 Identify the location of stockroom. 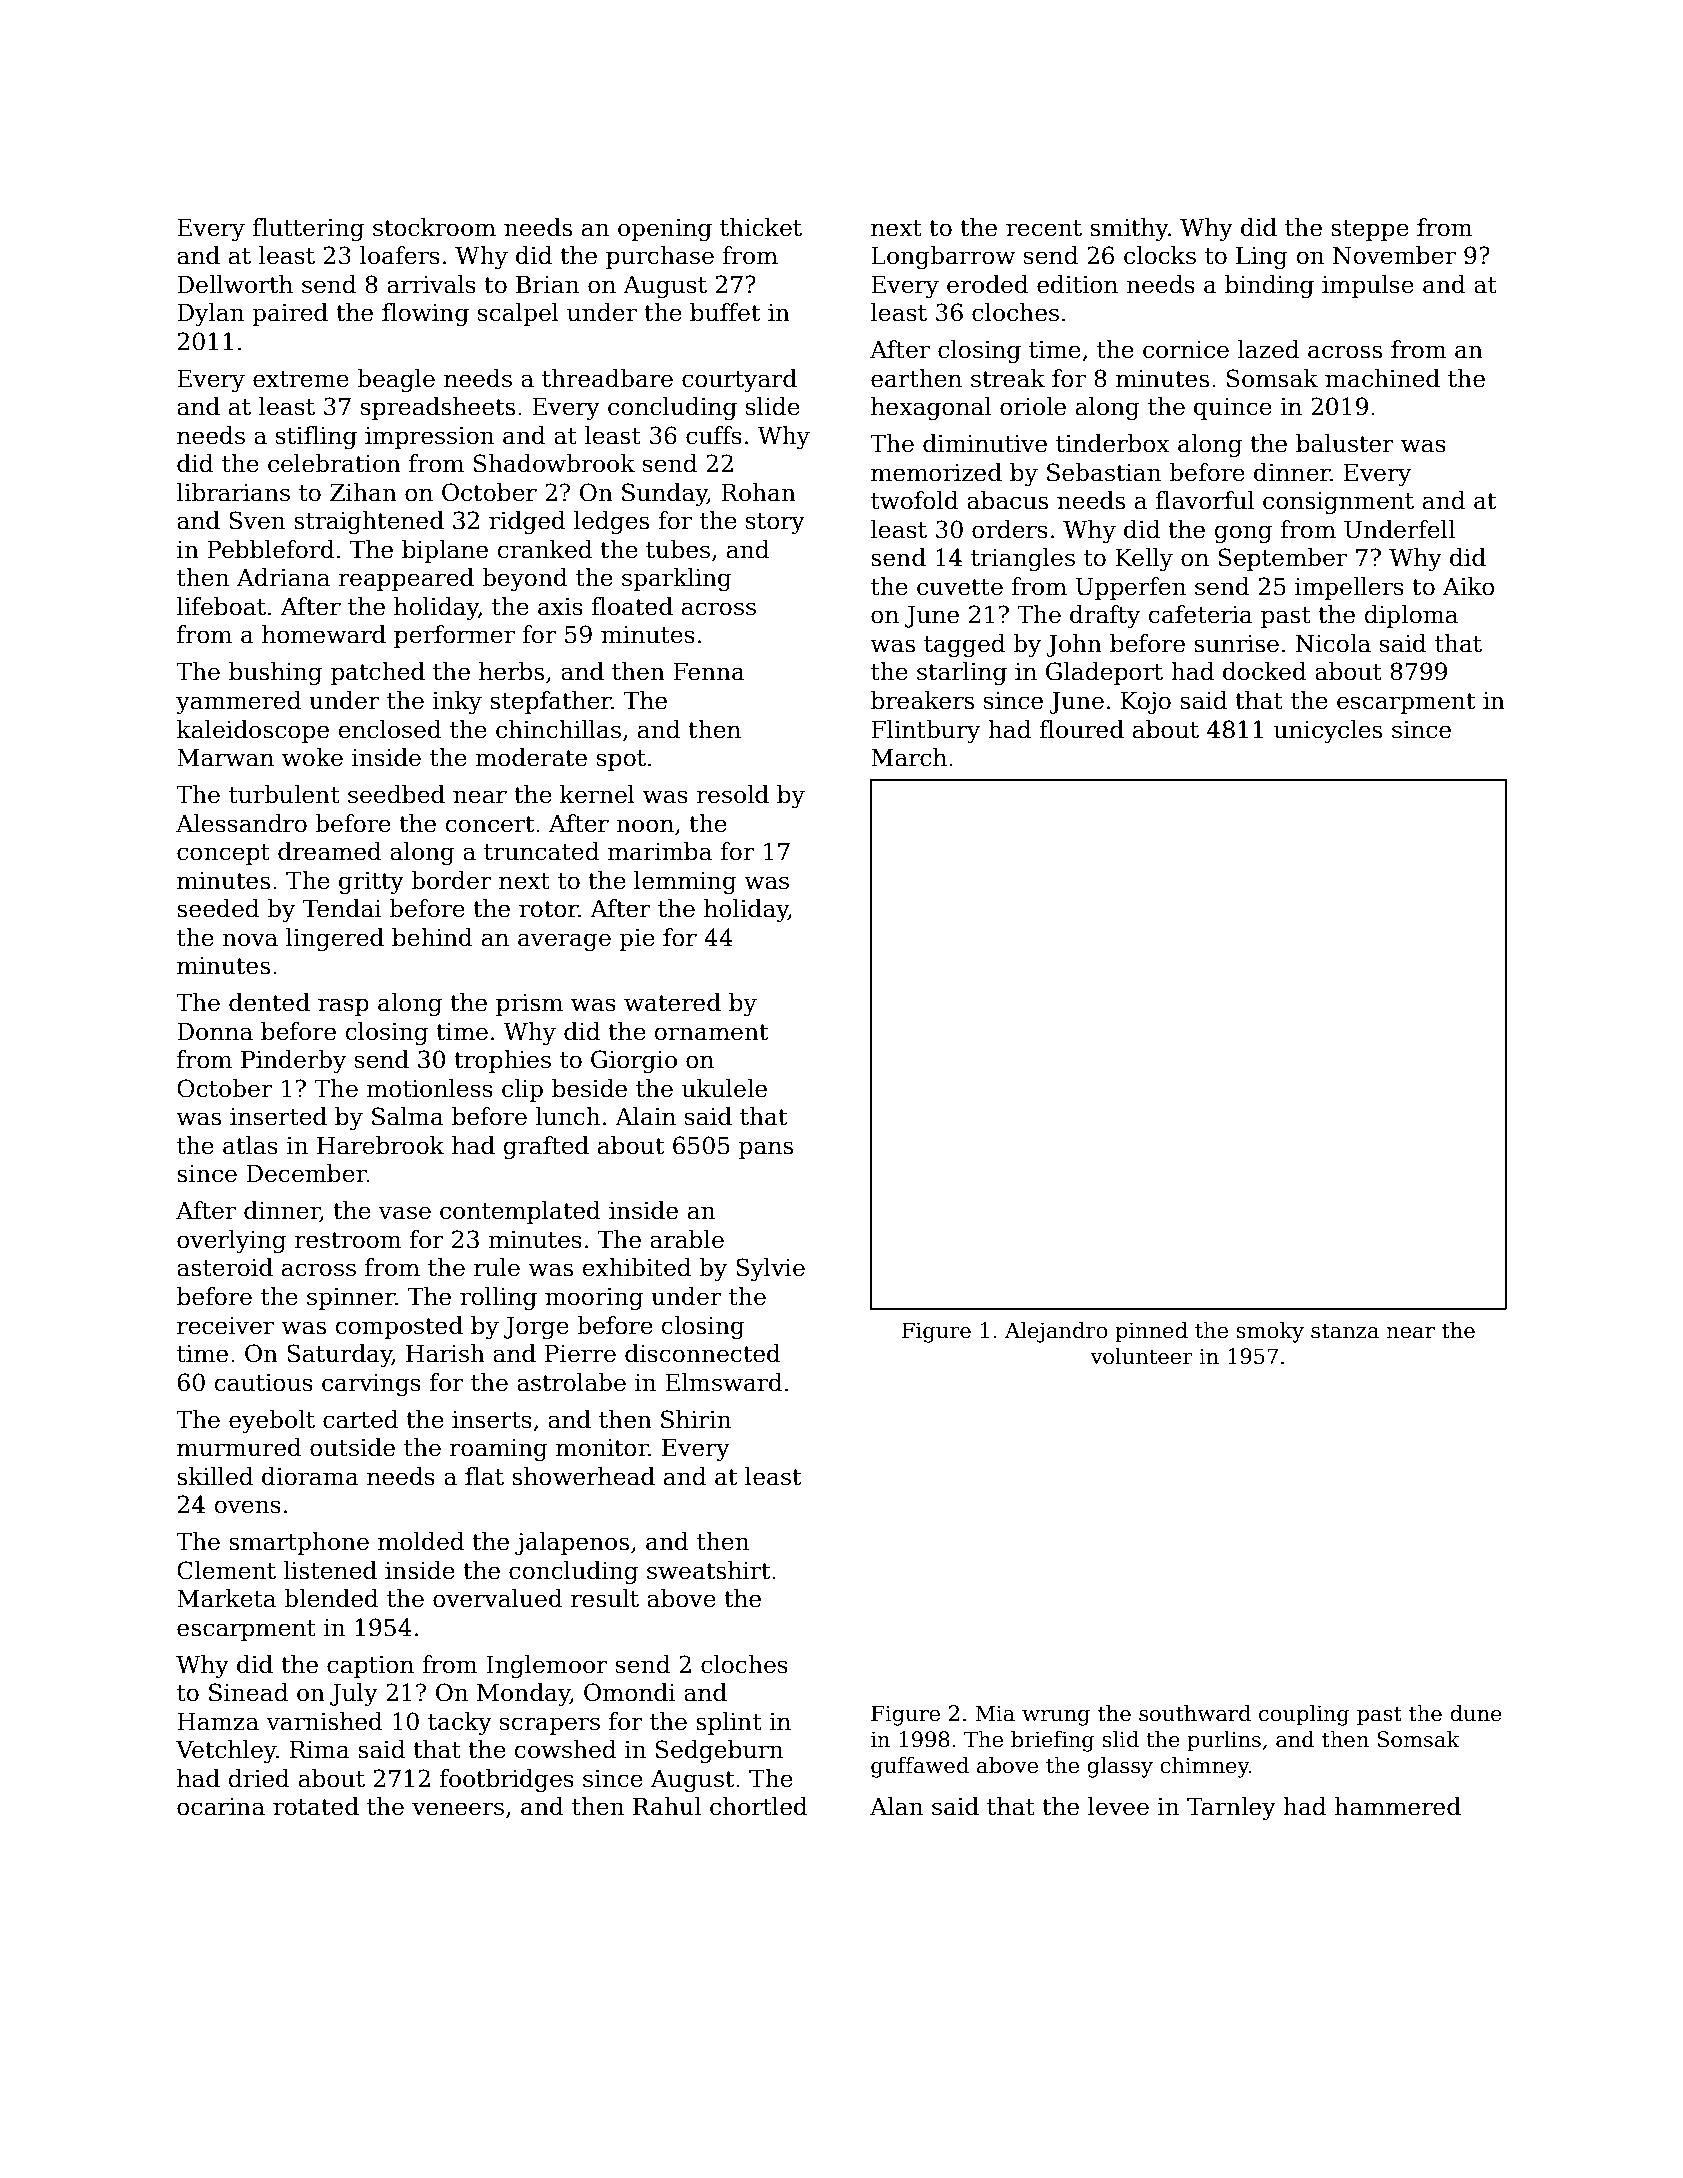
(434, 227).
